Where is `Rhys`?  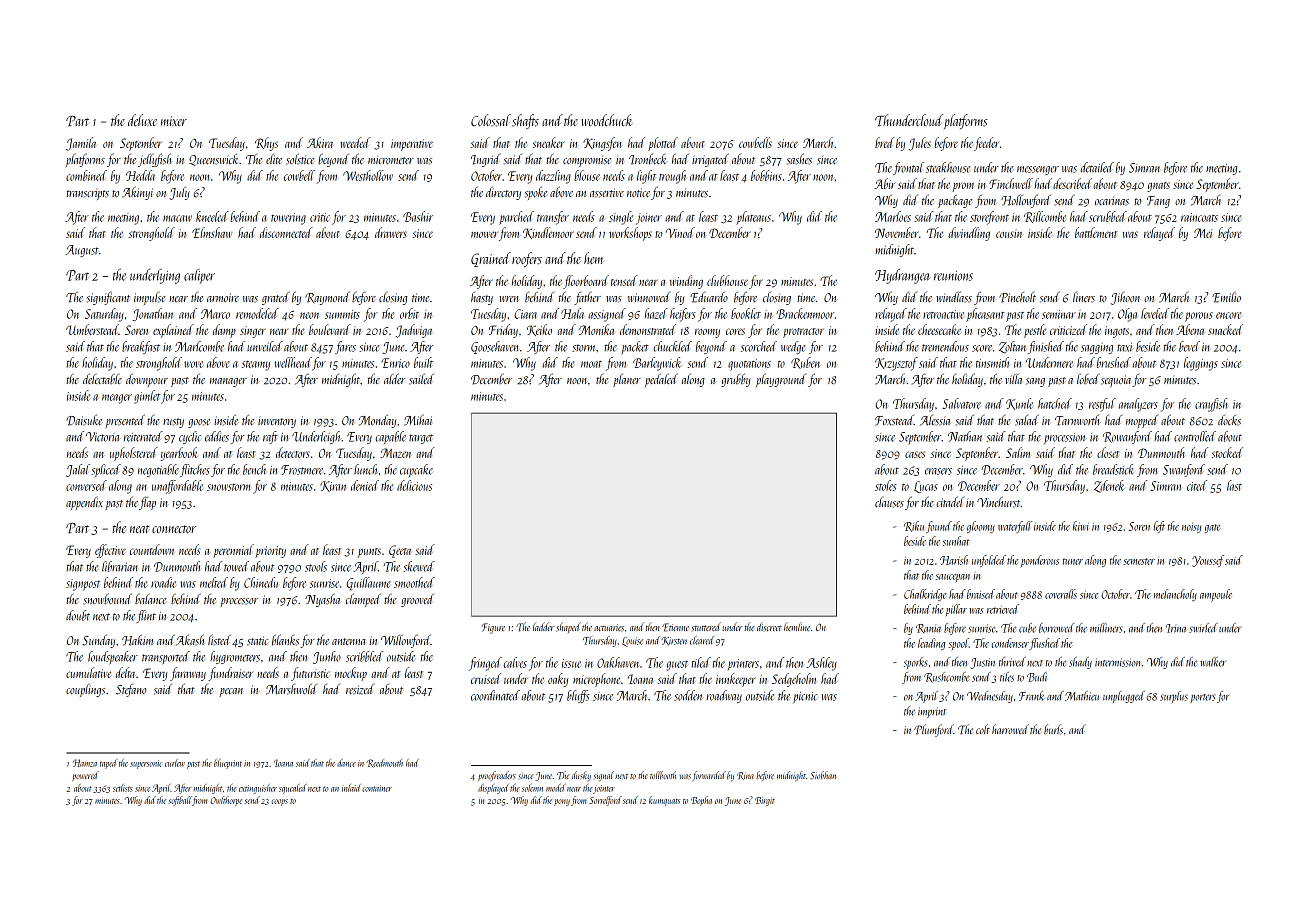 Rhys is located at coordinates (266, 144).
